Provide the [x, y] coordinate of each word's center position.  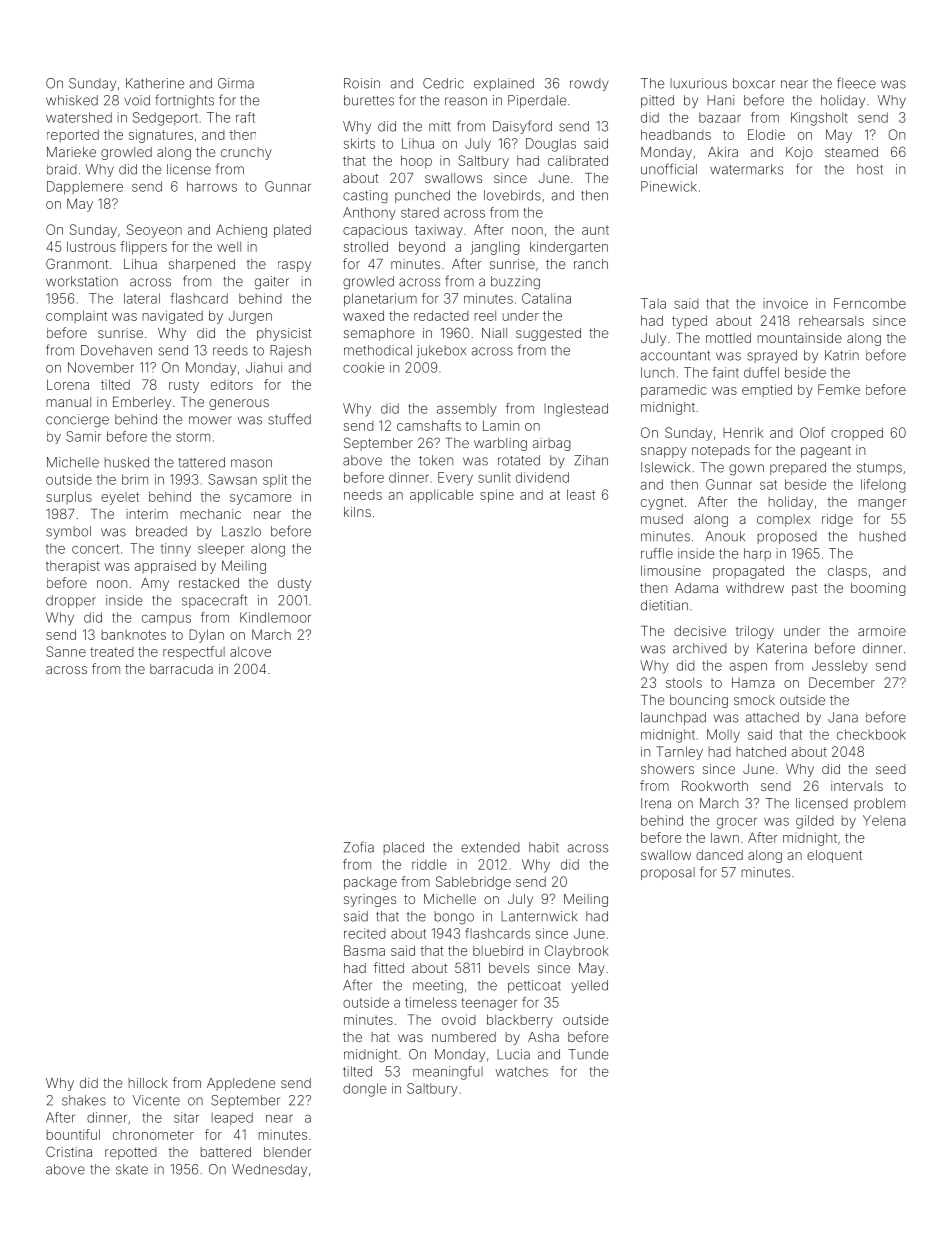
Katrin [842, 355]
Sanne [66, 651]
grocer [737, 823]
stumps [879, 469]
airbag [552, 444]
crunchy [246, 153]
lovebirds [512, 195]
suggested [548, 334]
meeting [438, 987]
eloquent [834, 856]
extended [490, 847]
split [275, 480]
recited [365, 933]
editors [232, 385]
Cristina [69, 1151]
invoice [786, 303]
